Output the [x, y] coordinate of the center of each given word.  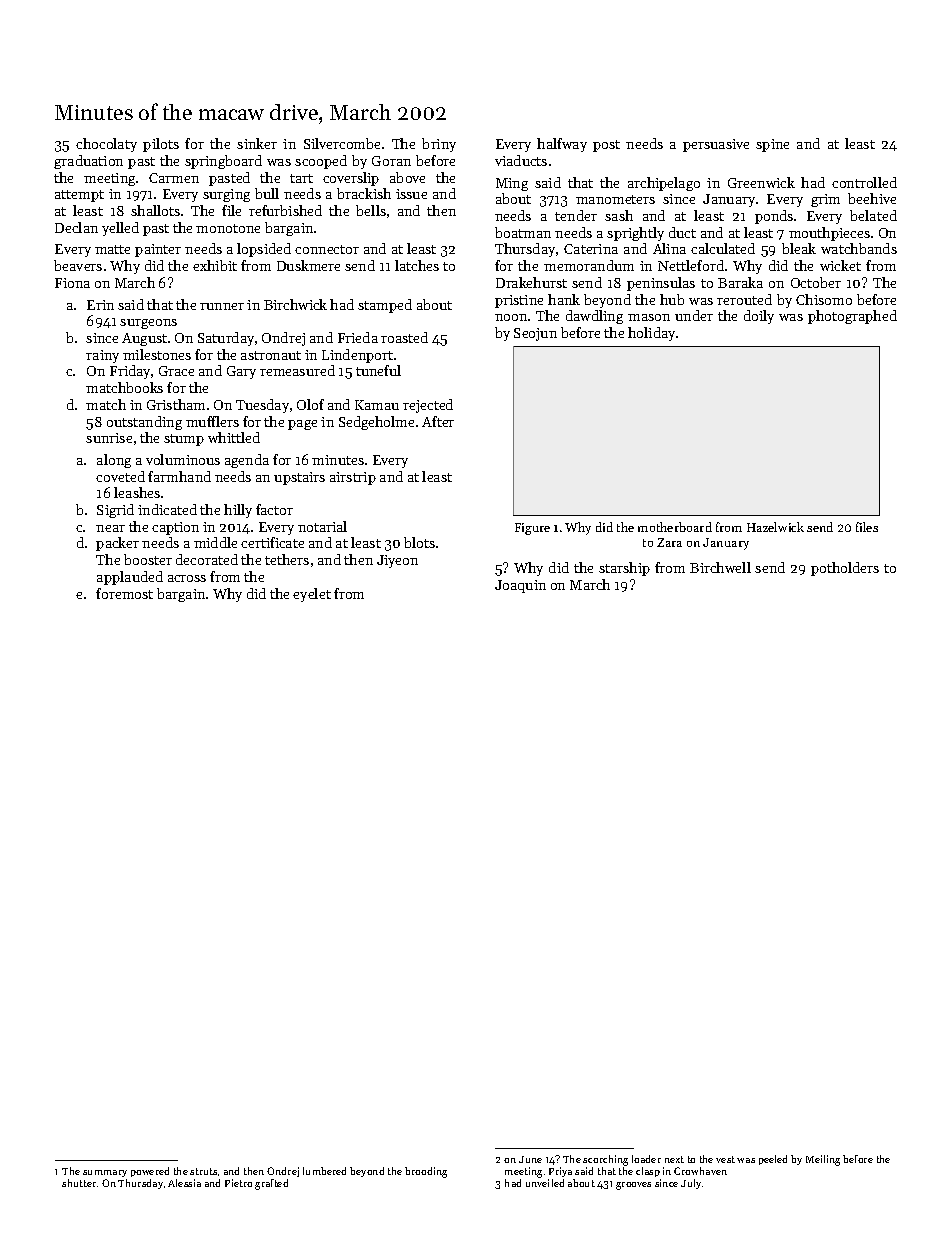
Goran [391, 161]
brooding [426, 1172]
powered [150, 1172]
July [691, 1184]
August [144, 339]
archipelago [664, 184]
